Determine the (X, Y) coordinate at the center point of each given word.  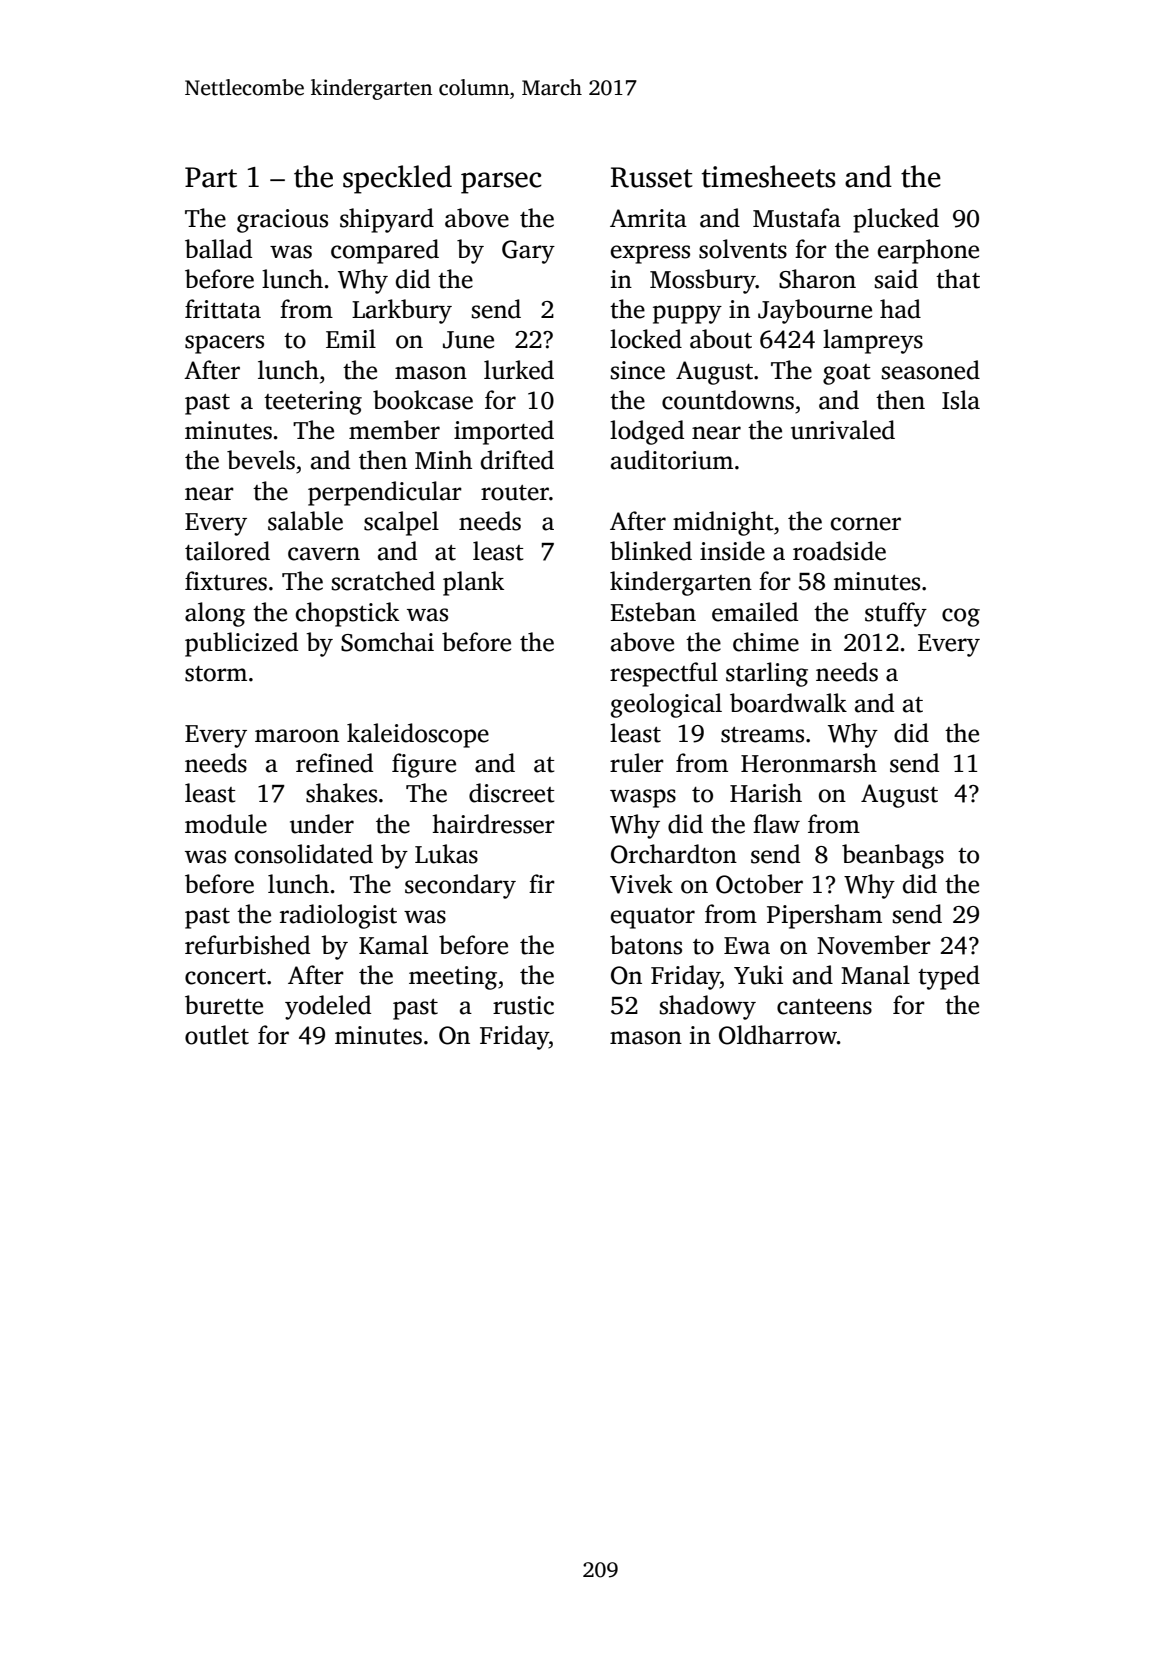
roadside (839, 551)
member (394, 430)
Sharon (817, 279)
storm (216, 674)
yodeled (328, 1007)
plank (473, 583)
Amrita (648, 218)
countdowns (728, 400)
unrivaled (843, 430)
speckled (397, 179)
